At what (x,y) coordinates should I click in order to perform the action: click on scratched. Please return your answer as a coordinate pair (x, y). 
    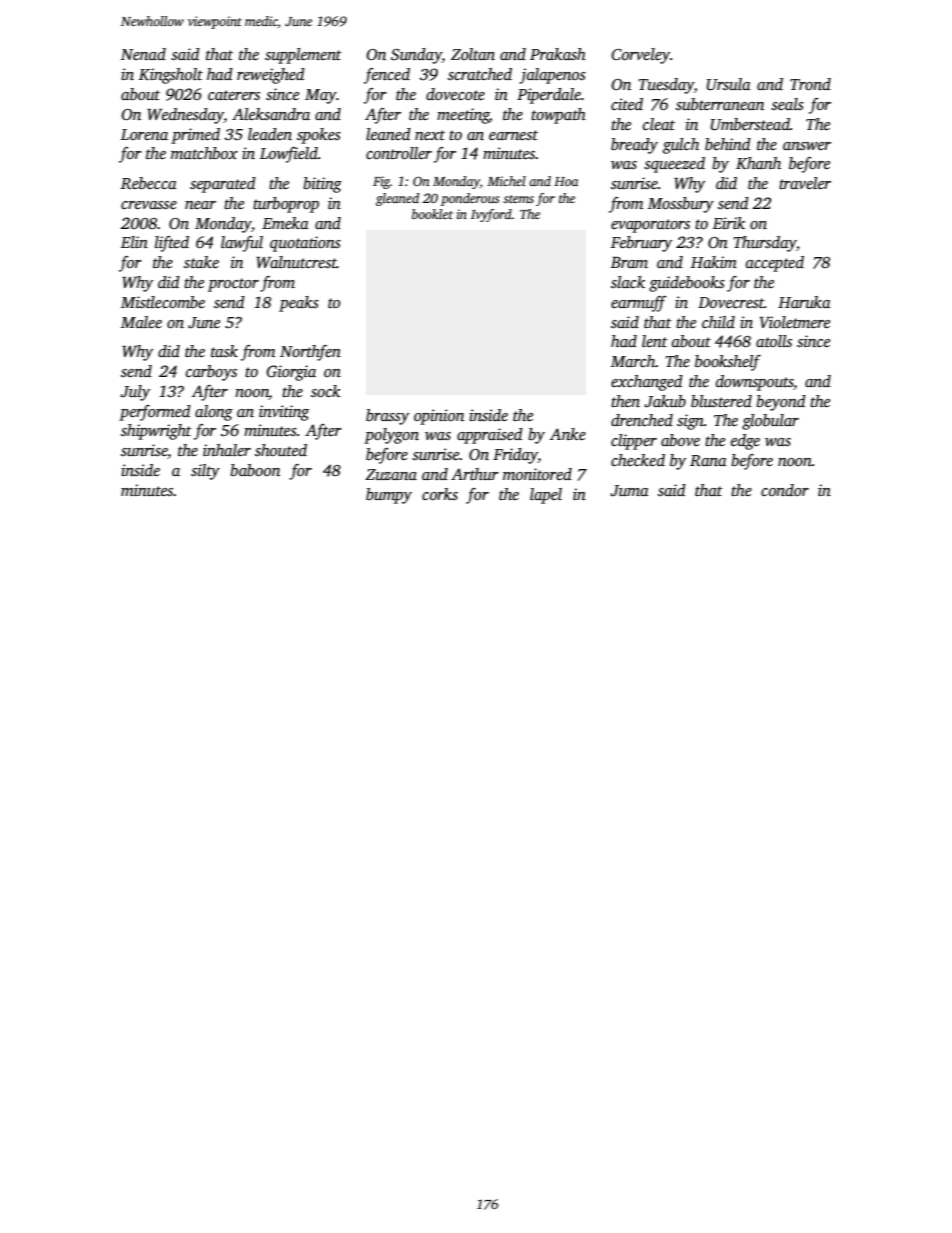
    Looking at the image, I should click on (480, 74).
